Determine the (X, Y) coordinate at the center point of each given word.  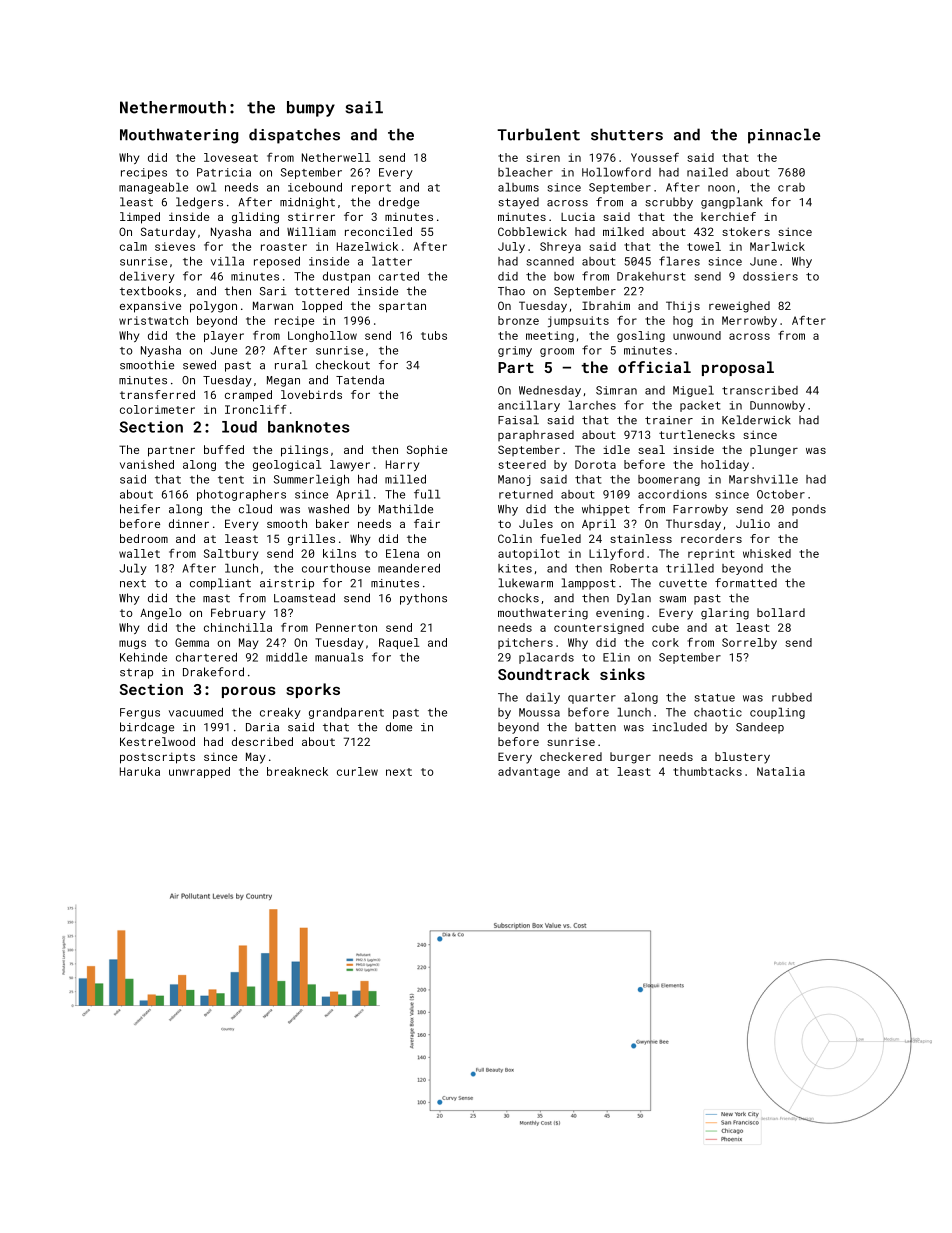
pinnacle (784, 136)
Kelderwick (756, 420)
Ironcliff (256, 409)
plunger (774, 451)
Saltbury (231, 554)
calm (133, 246)
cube (665, 627)
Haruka (140, 771)
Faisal (518, 420)
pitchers (525, 643)
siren (543, 157)
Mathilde (406, 509)
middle (286, 657)
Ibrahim (606, 305)
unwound (697, 335)
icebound (315, 187)
